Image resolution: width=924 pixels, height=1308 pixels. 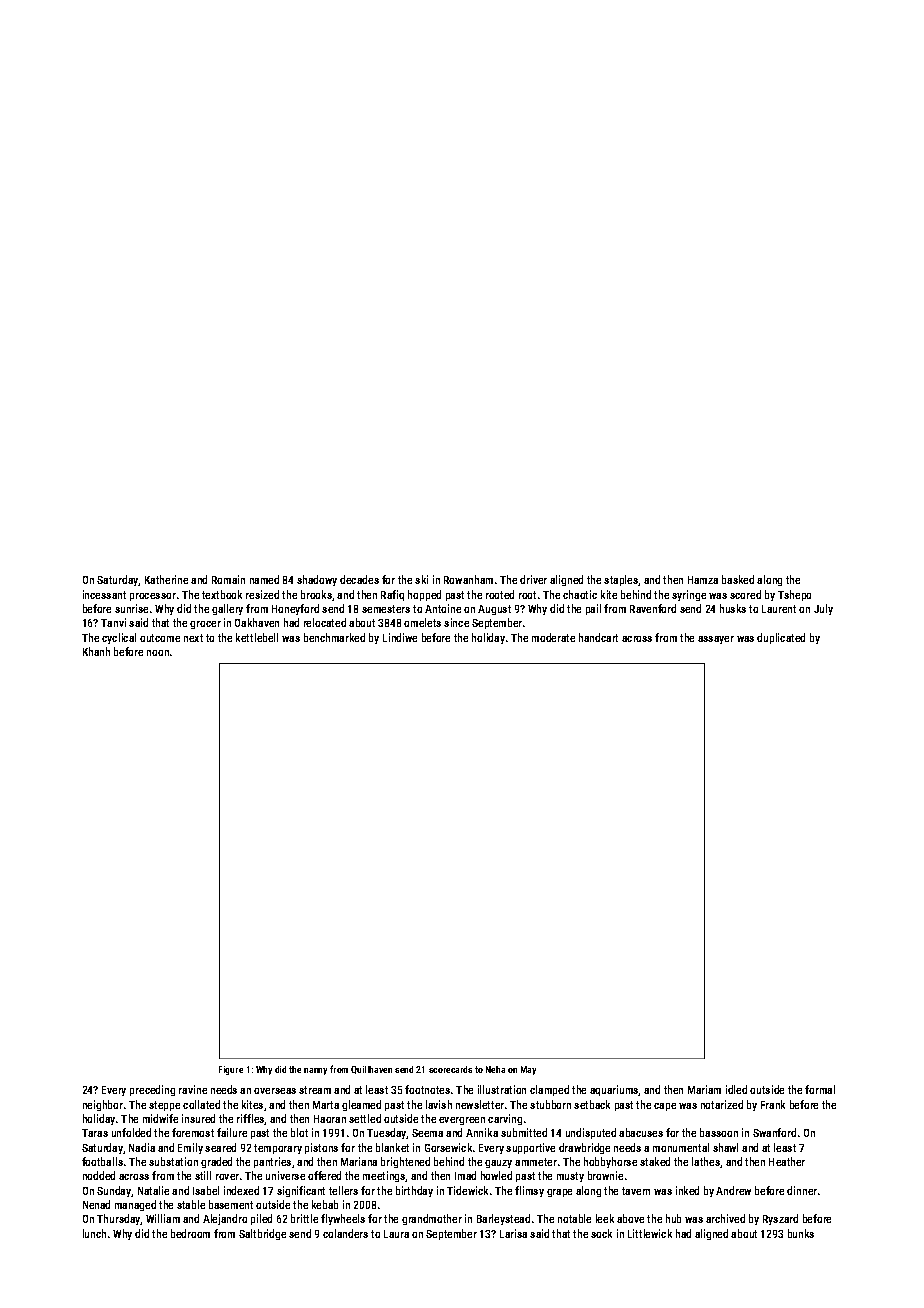 I want to click on Neha, so click(x=495, y=1069).
